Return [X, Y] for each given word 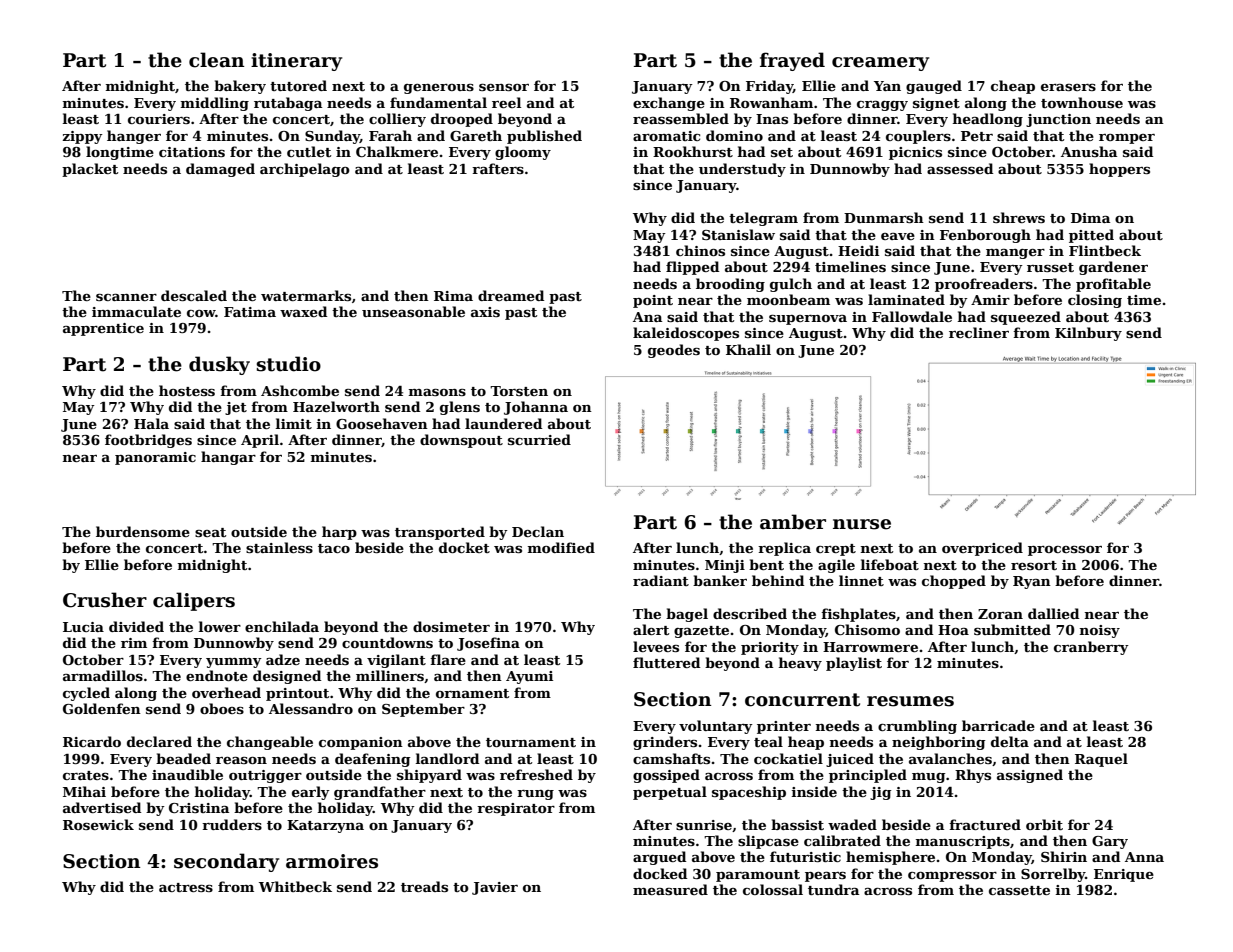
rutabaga [288, 104]
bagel [687, 615]
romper [1127, 139]
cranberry [1091, 648]
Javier [495, 888]
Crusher [105, 600]
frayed [792, 61]
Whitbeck [295, 886]
